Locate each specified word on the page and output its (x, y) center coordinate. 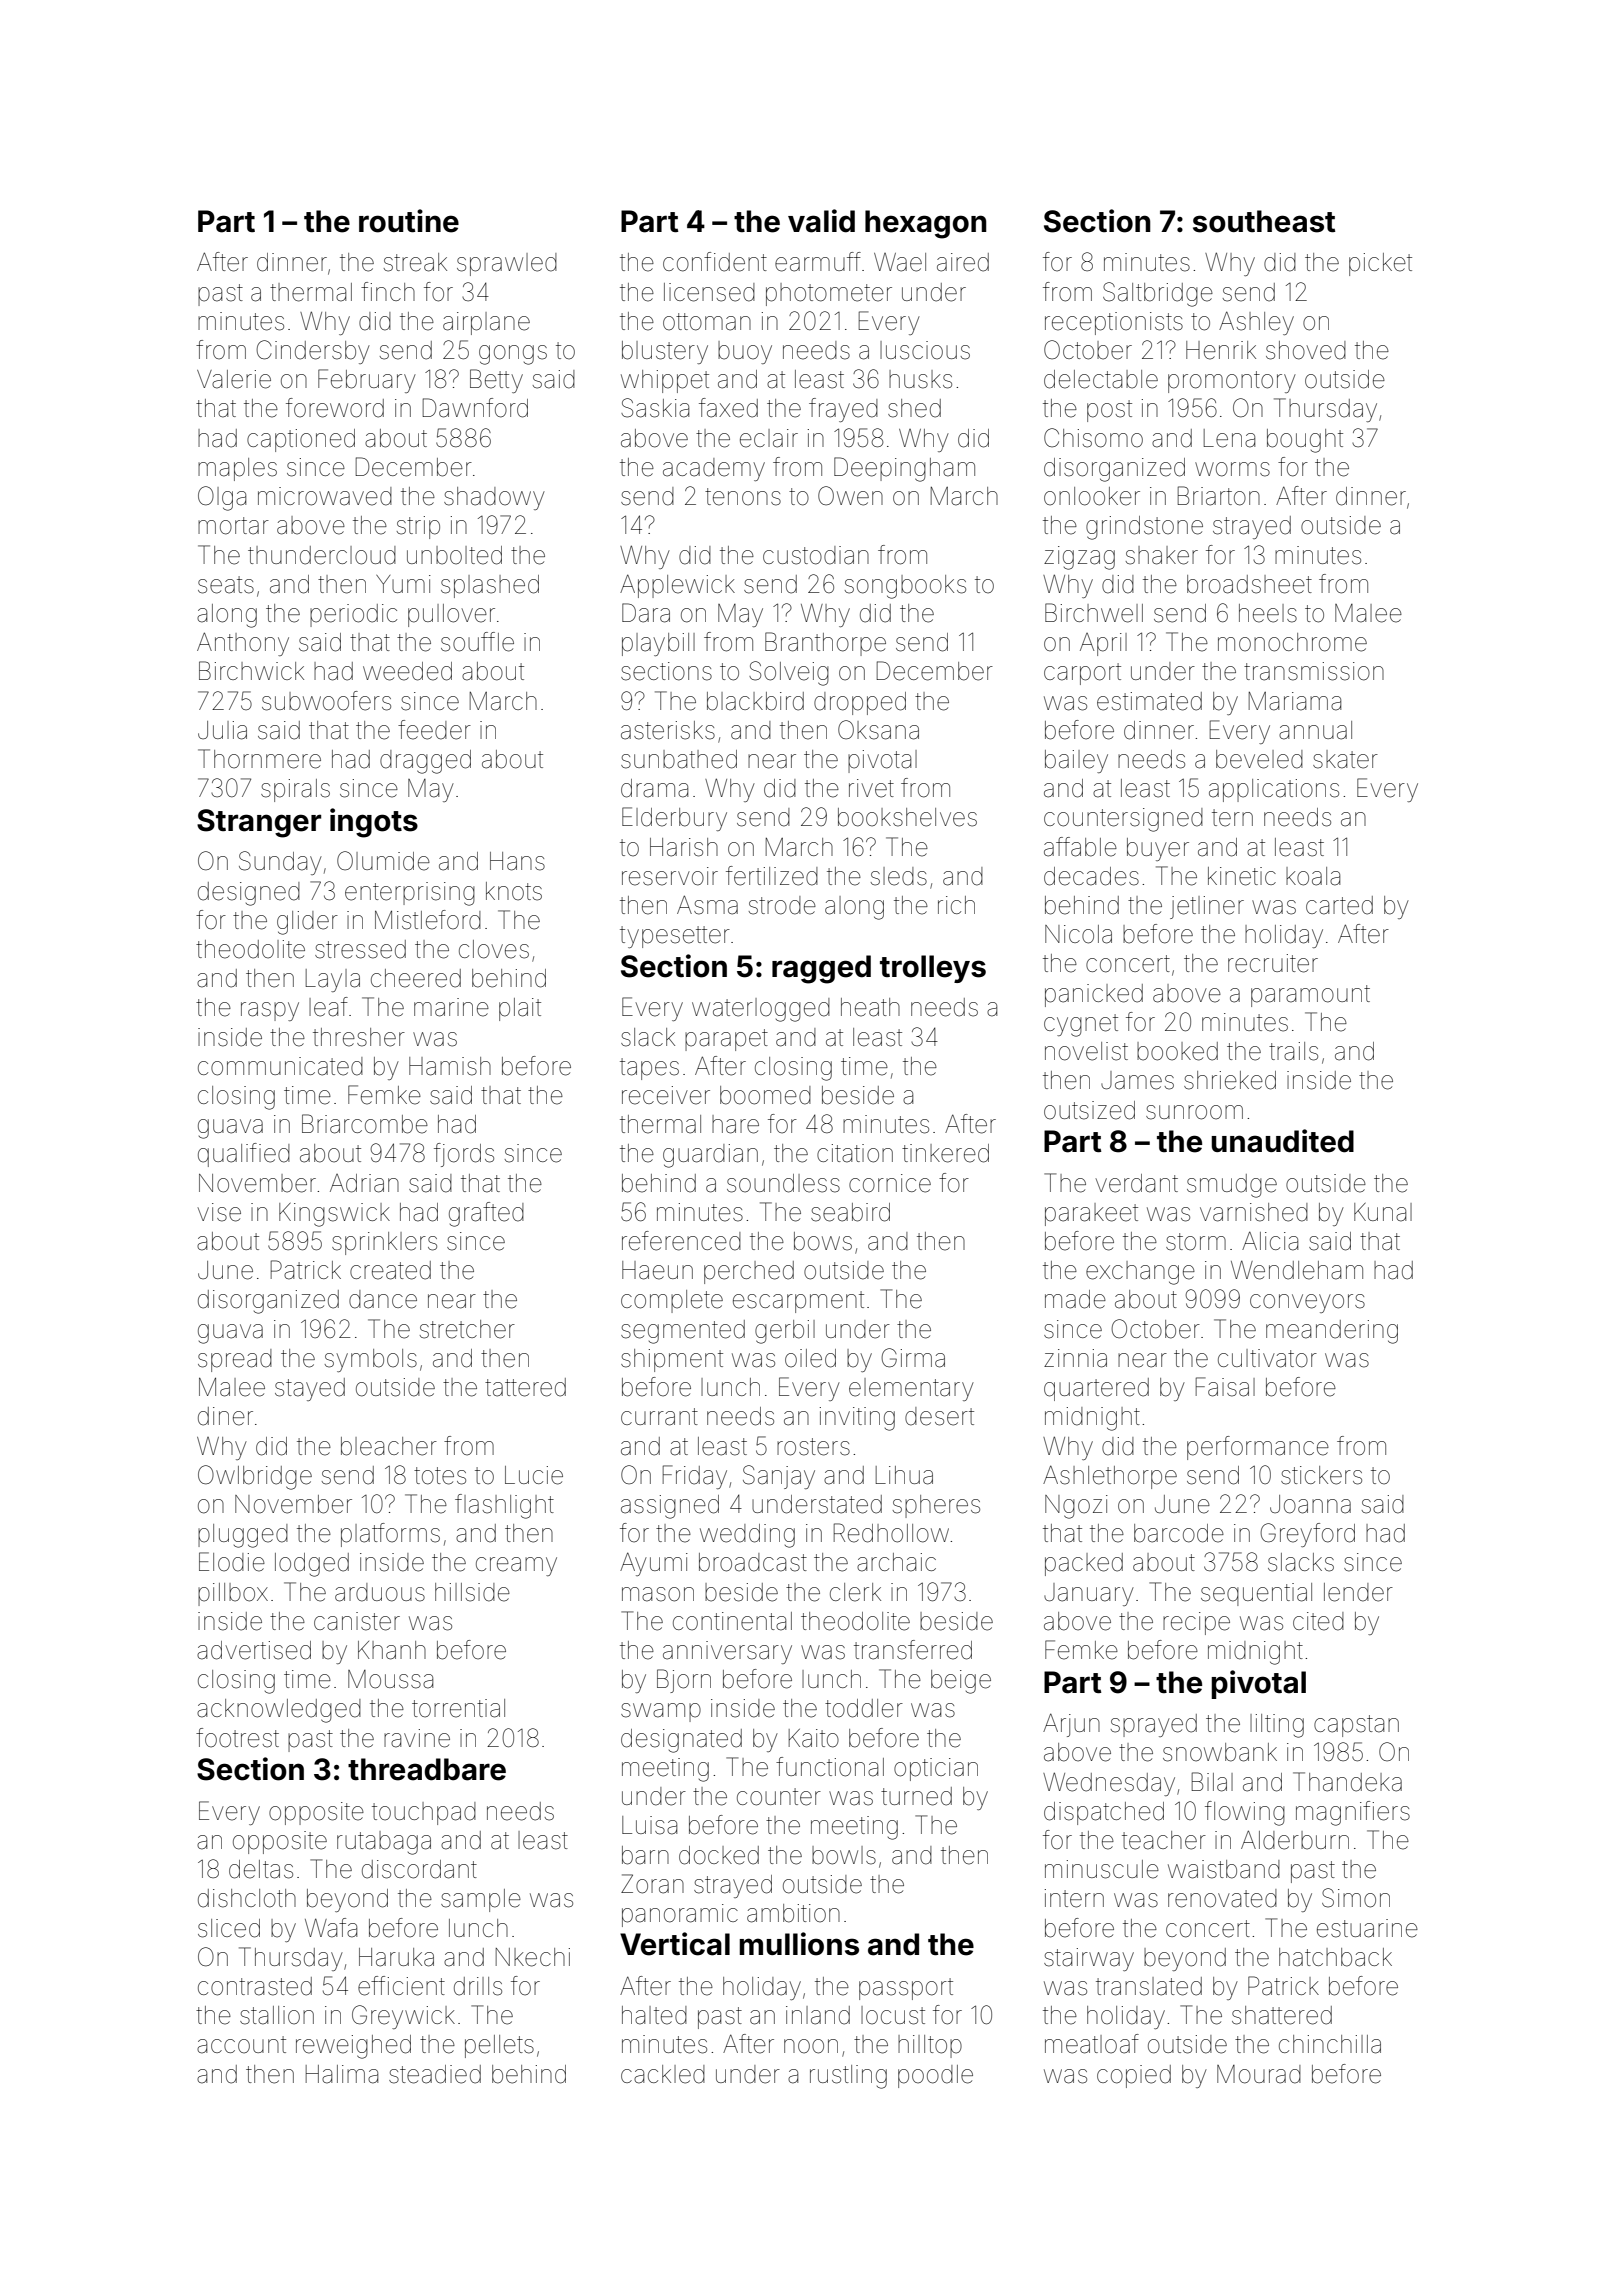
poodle (935, 2076)
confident (715, 262)
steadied (435, 2074)
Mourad (1259, 2074)
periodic (353, 615)
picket (1380, 264)
